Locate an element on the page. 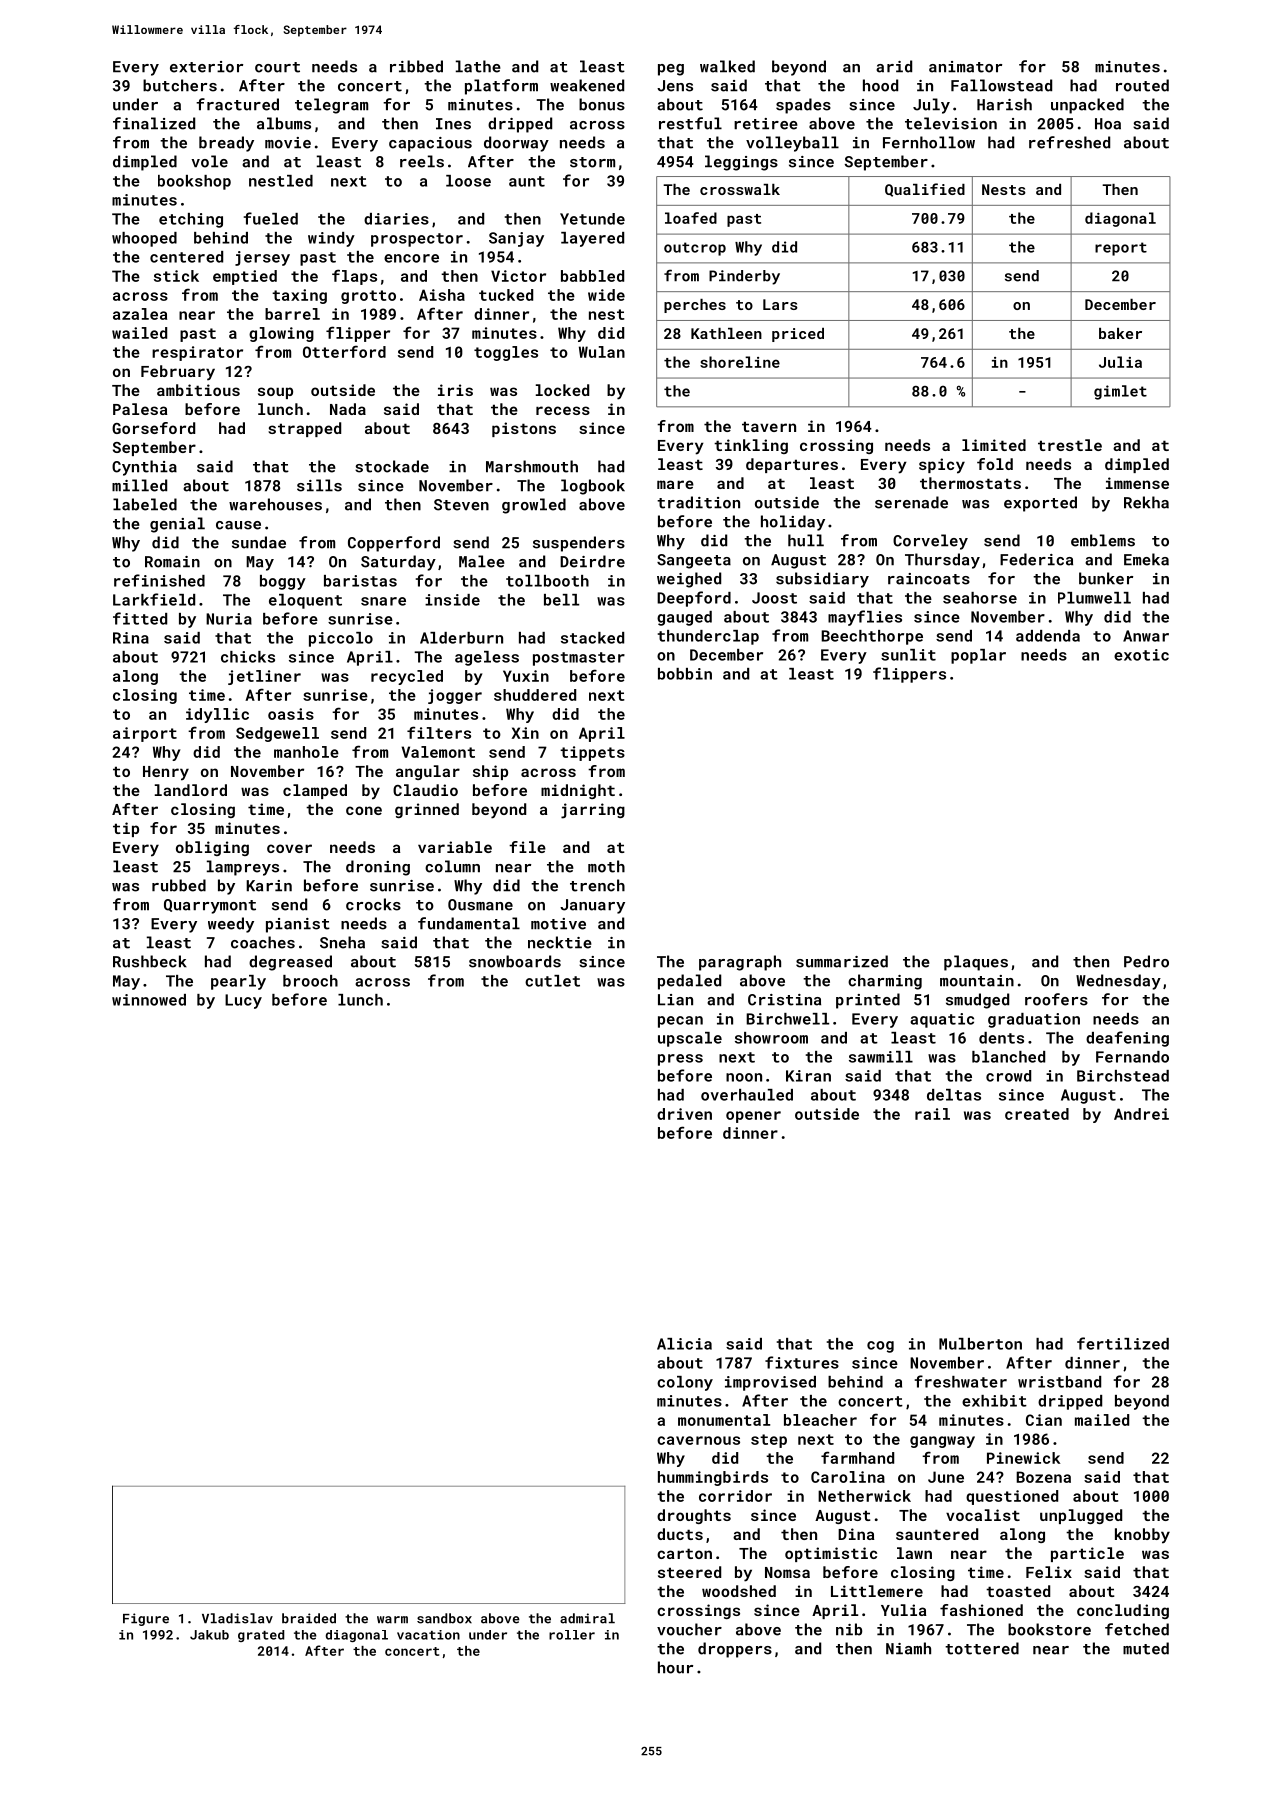 The height and width of the page is (1813, 1282). whooped is located at coordinates (144, 239).
